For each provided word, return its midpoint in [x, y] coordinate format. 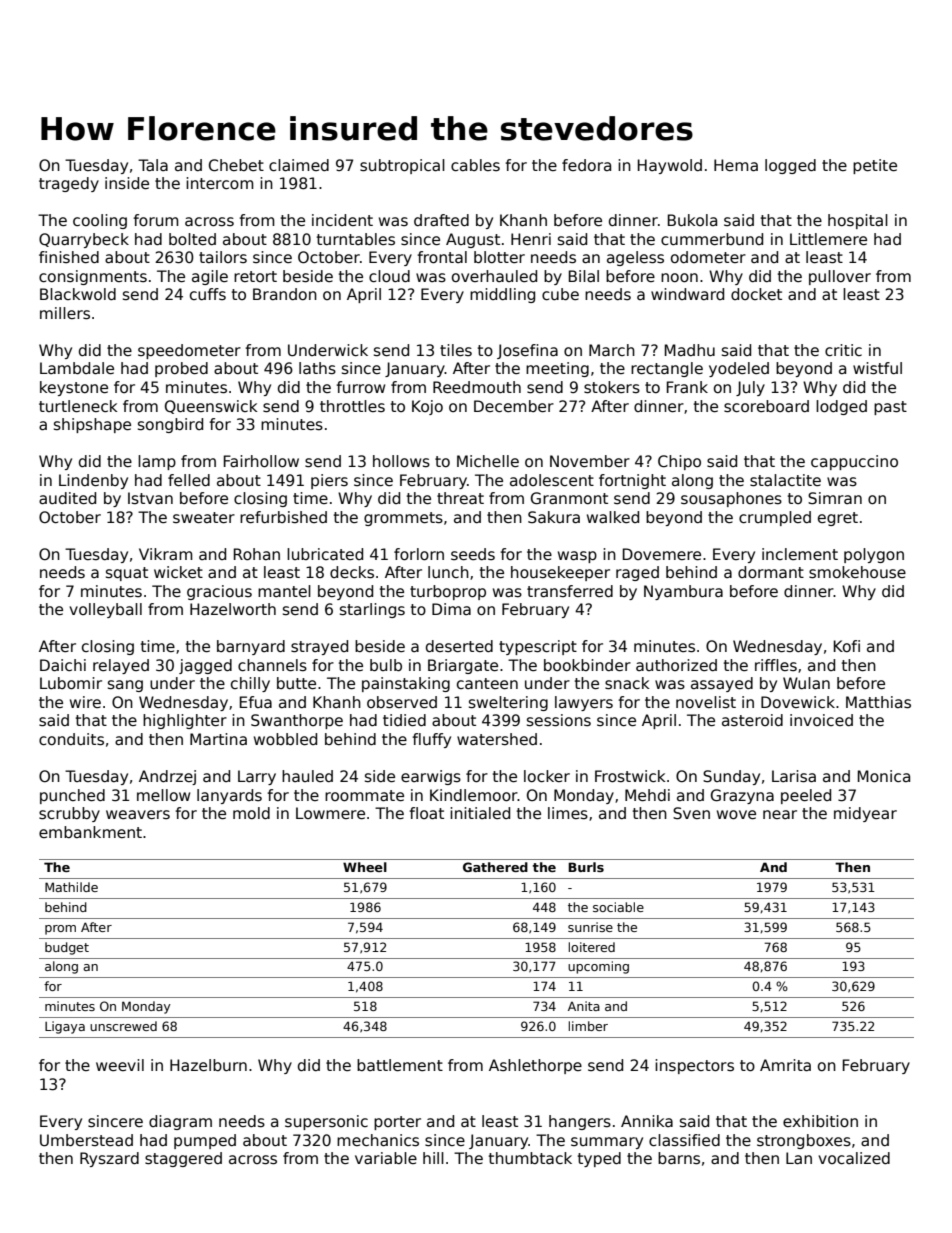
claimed [299, 165]
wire [85, 702]
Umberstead [86, 1140]
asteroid [752, 720]
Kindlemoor [474, 795]
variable [386, 1158]
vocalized [854, 1158]
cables [475, 165]
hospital [858, 221]
